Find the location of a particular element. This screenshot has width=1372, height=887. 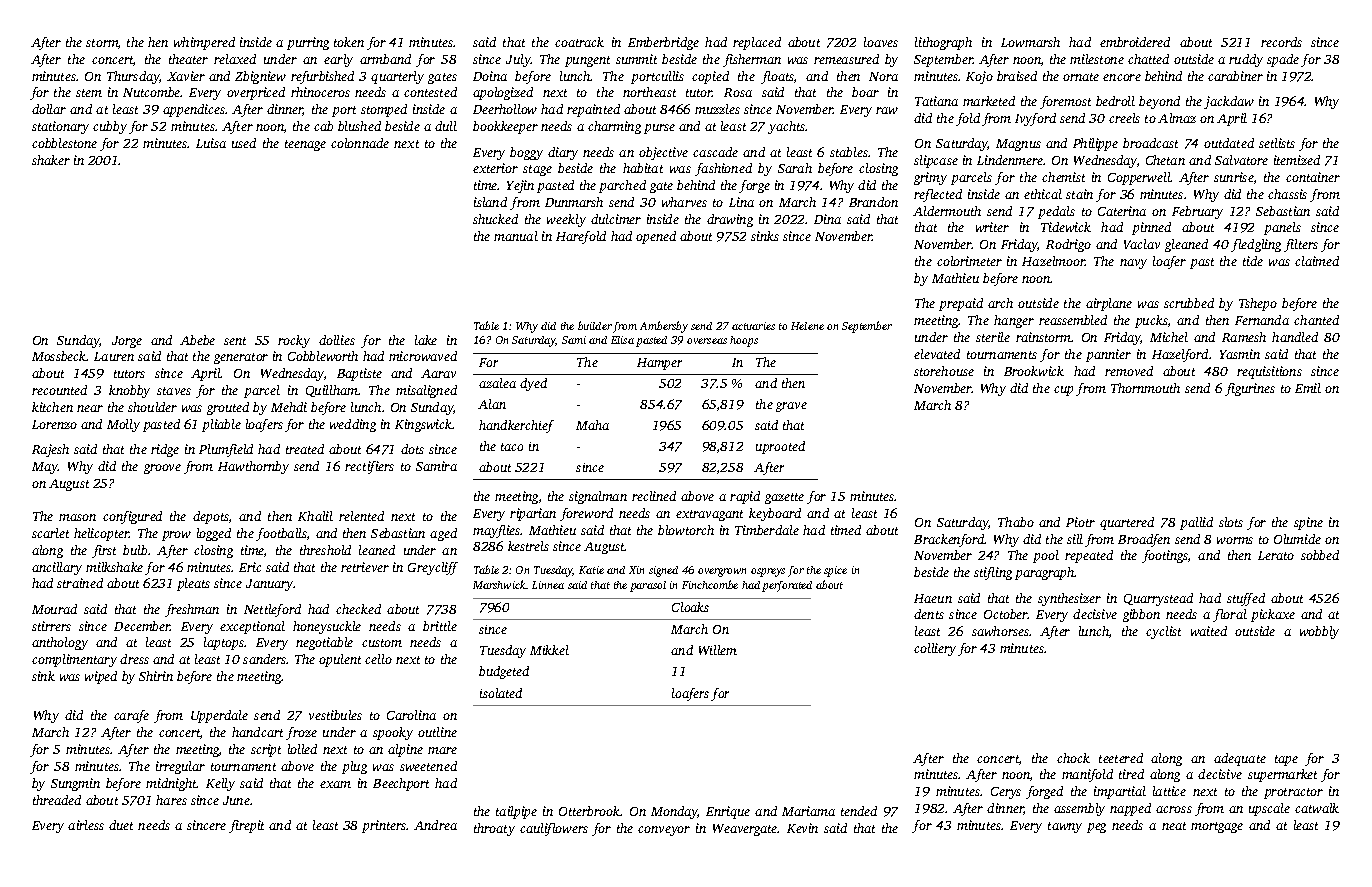

carabiner is located at coordinates (1235, 76).
